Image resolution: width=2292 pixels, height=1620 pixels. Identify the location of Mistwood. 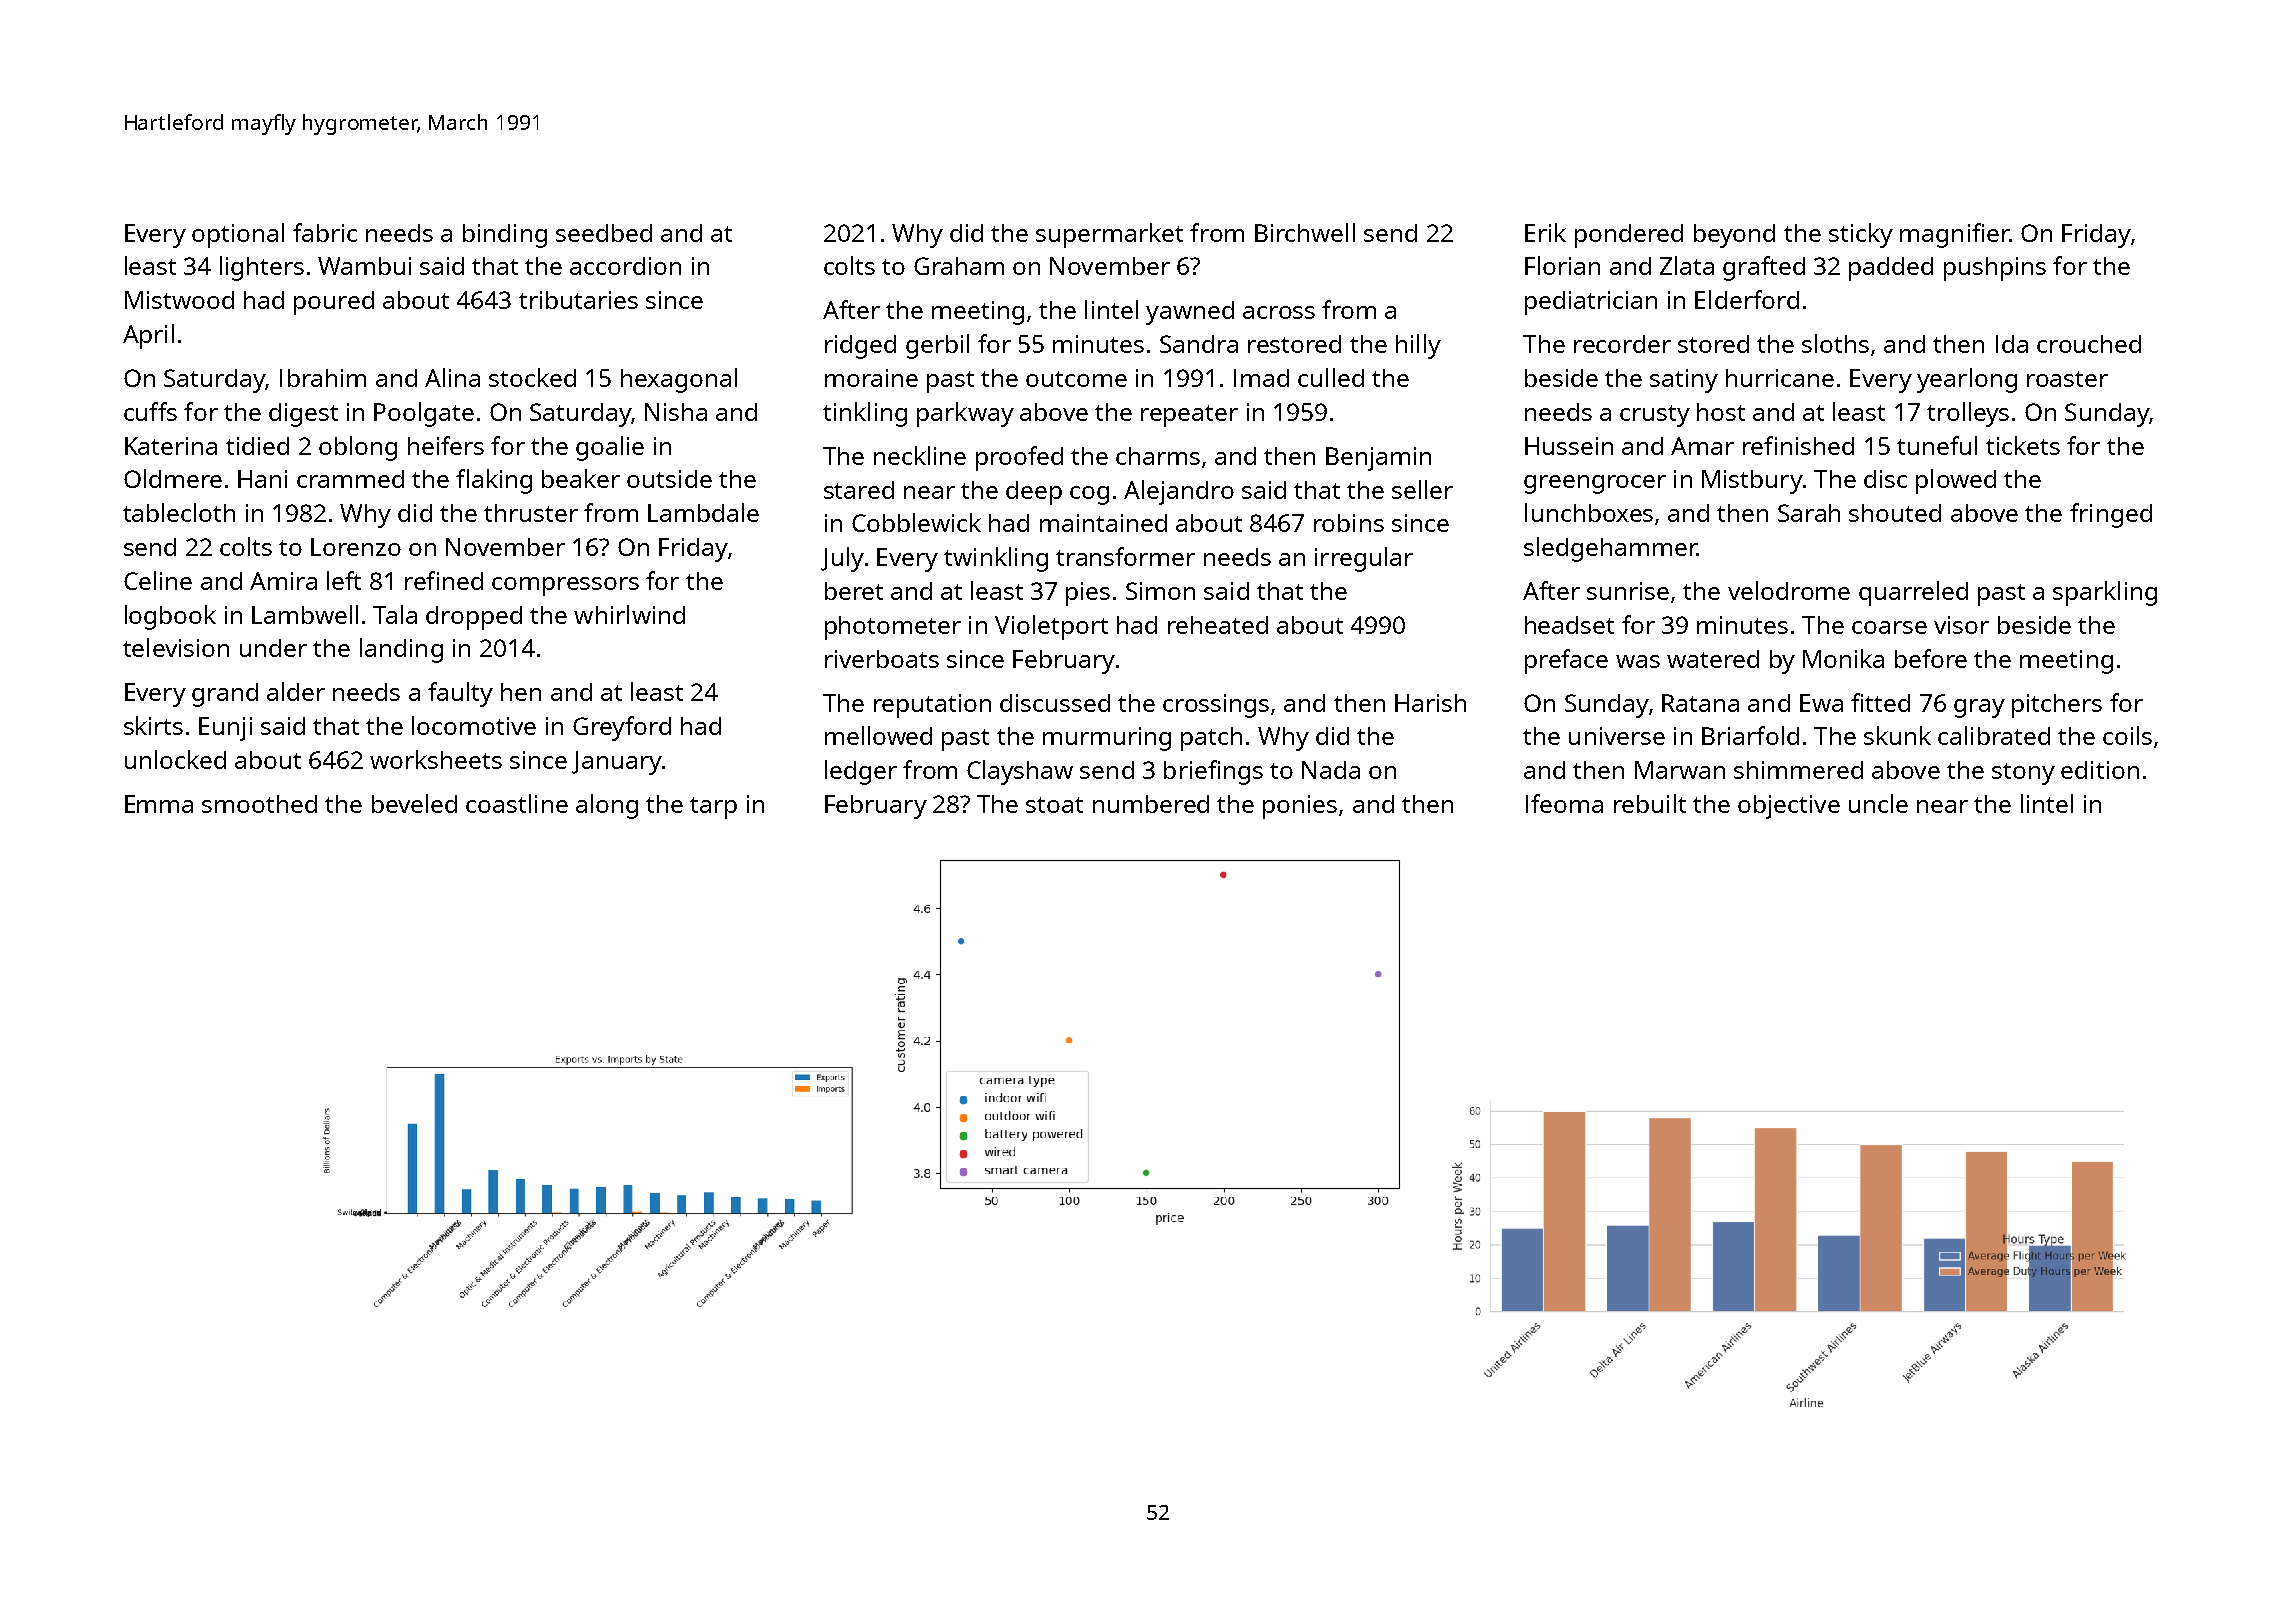
(179, 300).
